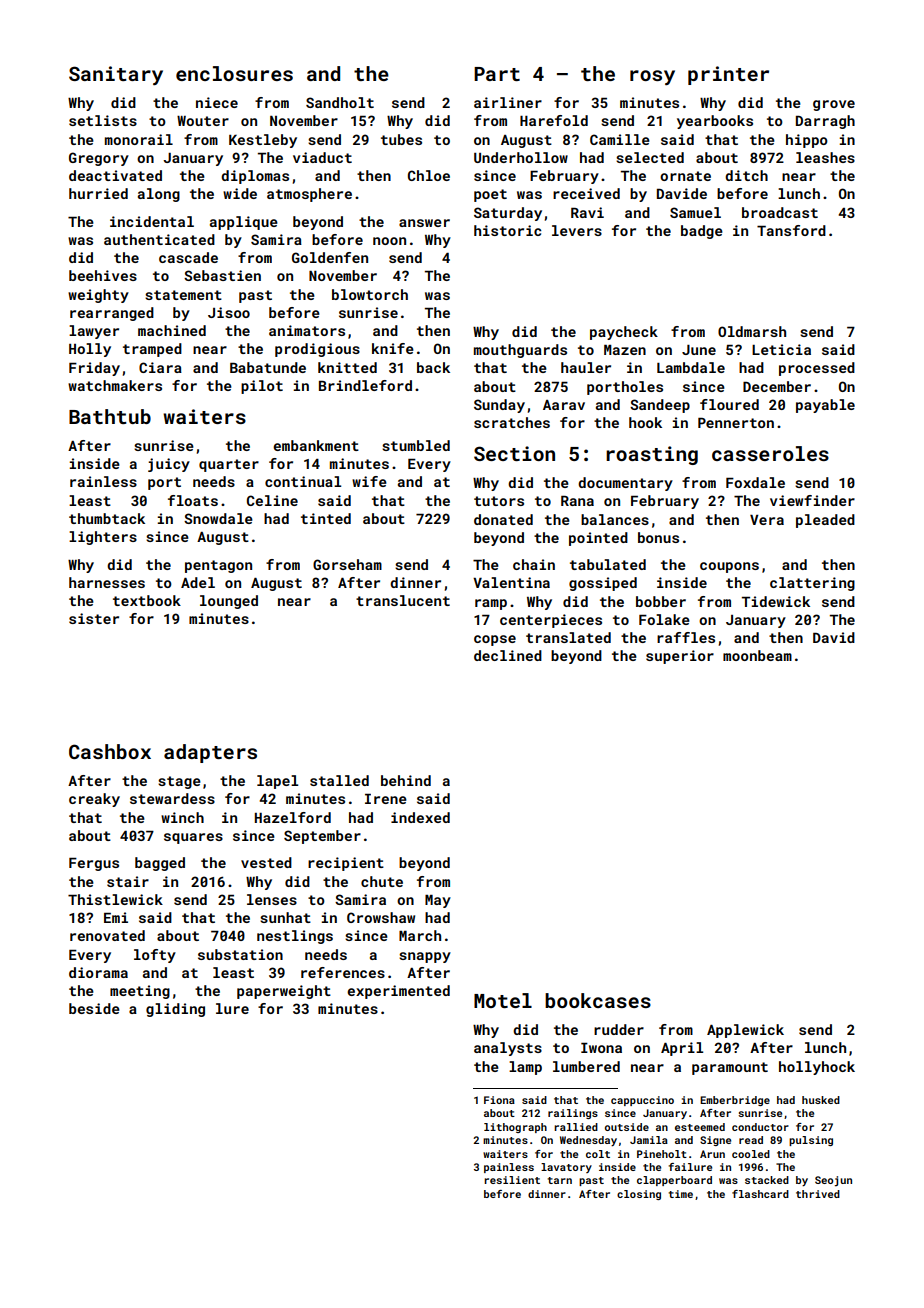 This screenshot has width=924, height=1308. Describe the element at coordinates (198, 582) in the screenshot. I see `Adel` at that location.
